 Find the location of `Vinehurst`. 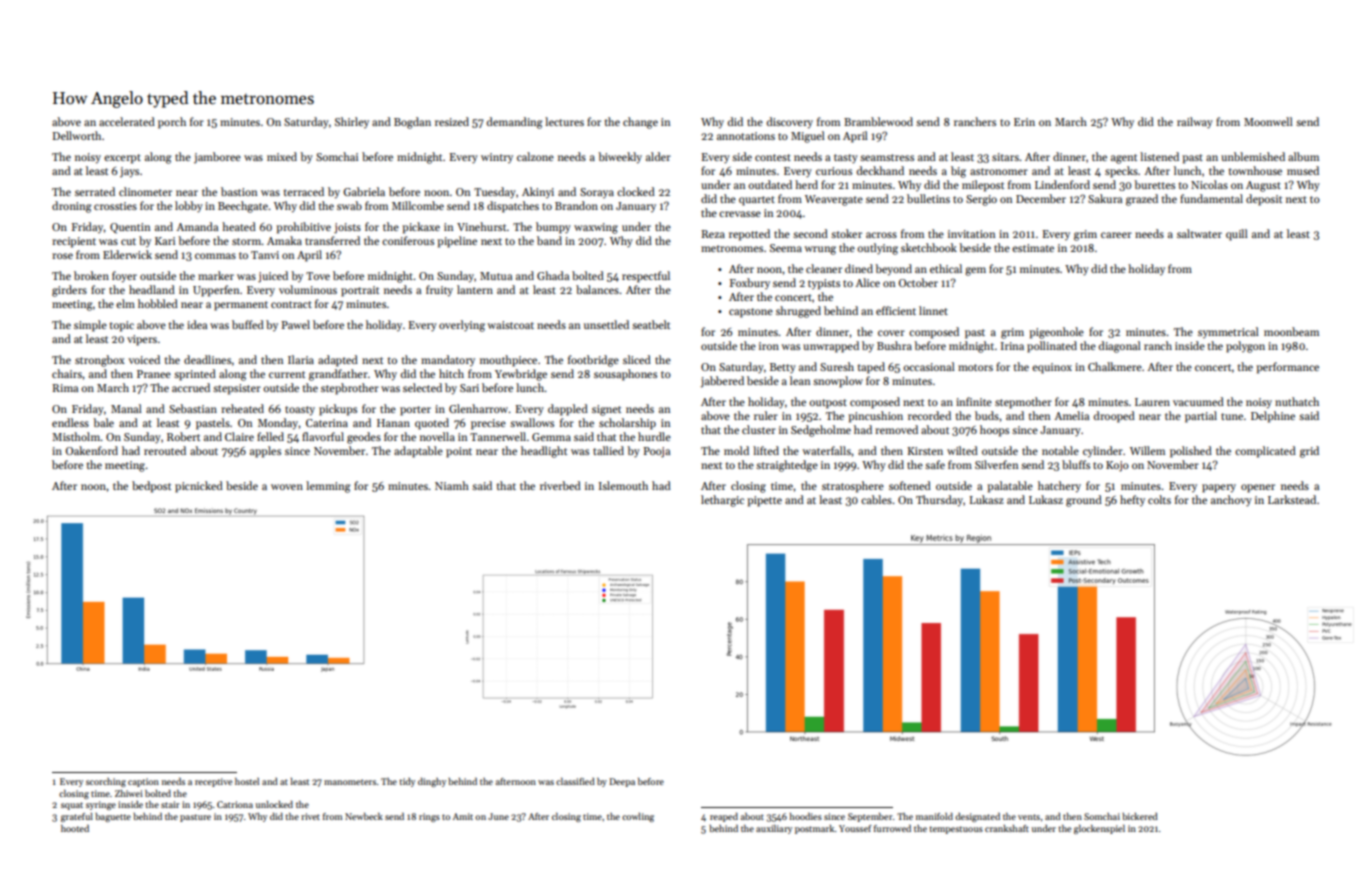

Vinehurst is located at coordinates (482, 226).
